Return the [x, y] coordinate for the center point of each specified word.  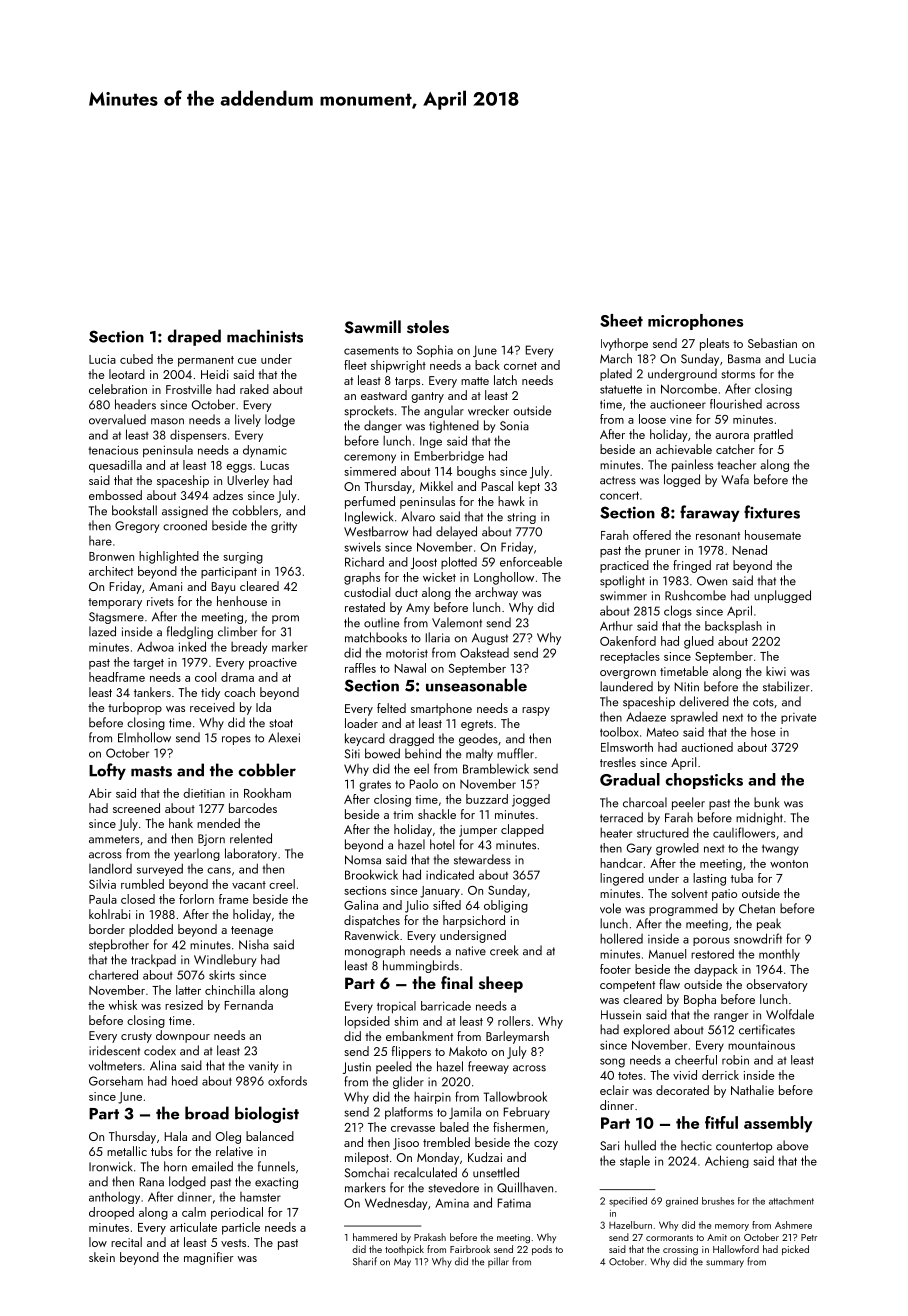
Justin [357, 1068]
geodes [478, 739]
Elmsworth [627, 747]
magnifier [209, 1258]
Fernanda [249, 1005]
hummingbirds [421, 966]
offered [652, 535]
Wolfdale [790, 1014]
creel [282, 884]
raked [254, 389]
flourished [736, 404]
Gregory [137, 527]
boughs [476, 472]
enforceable [531, 562]
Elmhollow [144, 737]
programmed [683, 909]
